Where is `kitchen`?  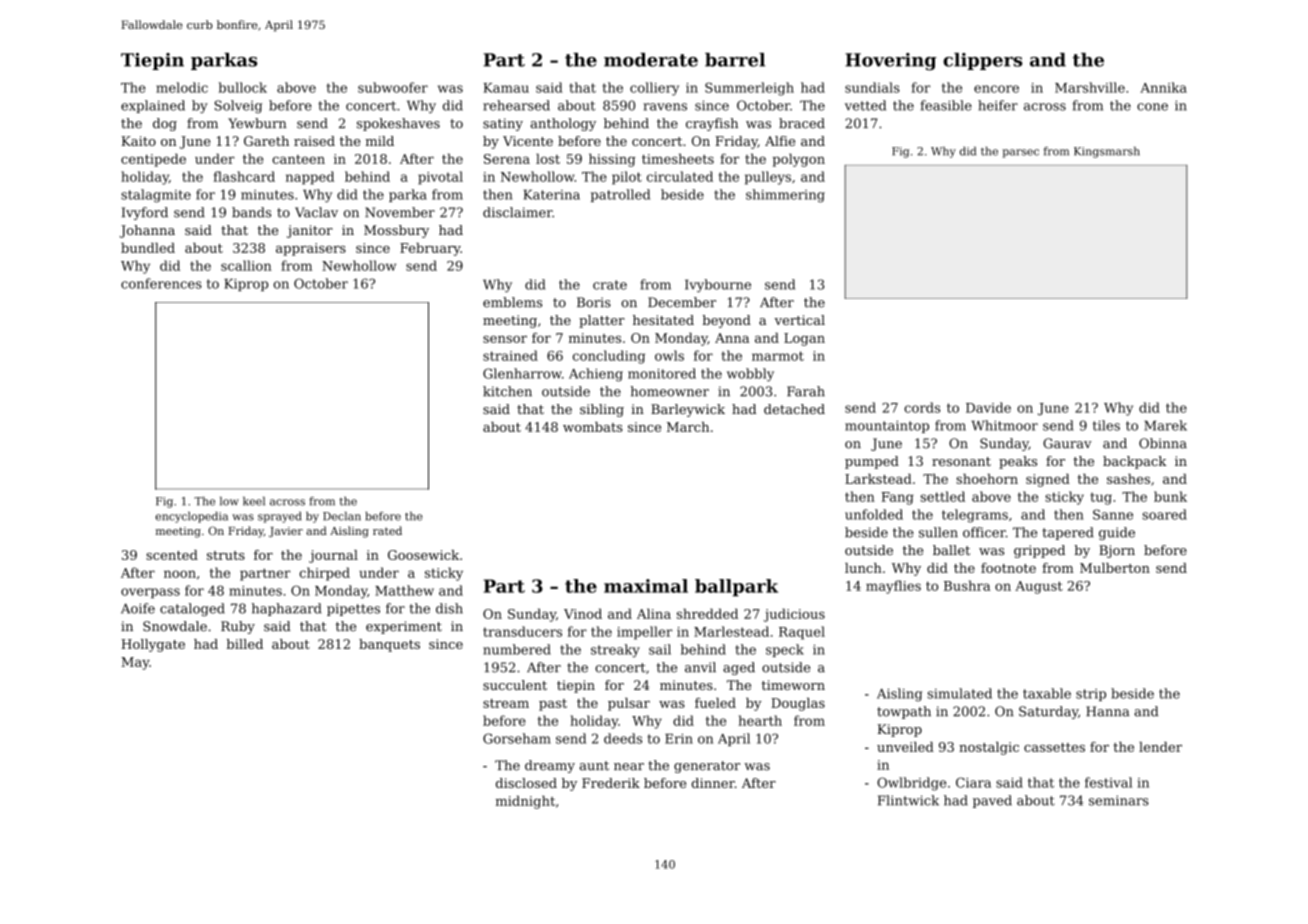
kitchen is located at coordinates (507, 391).
